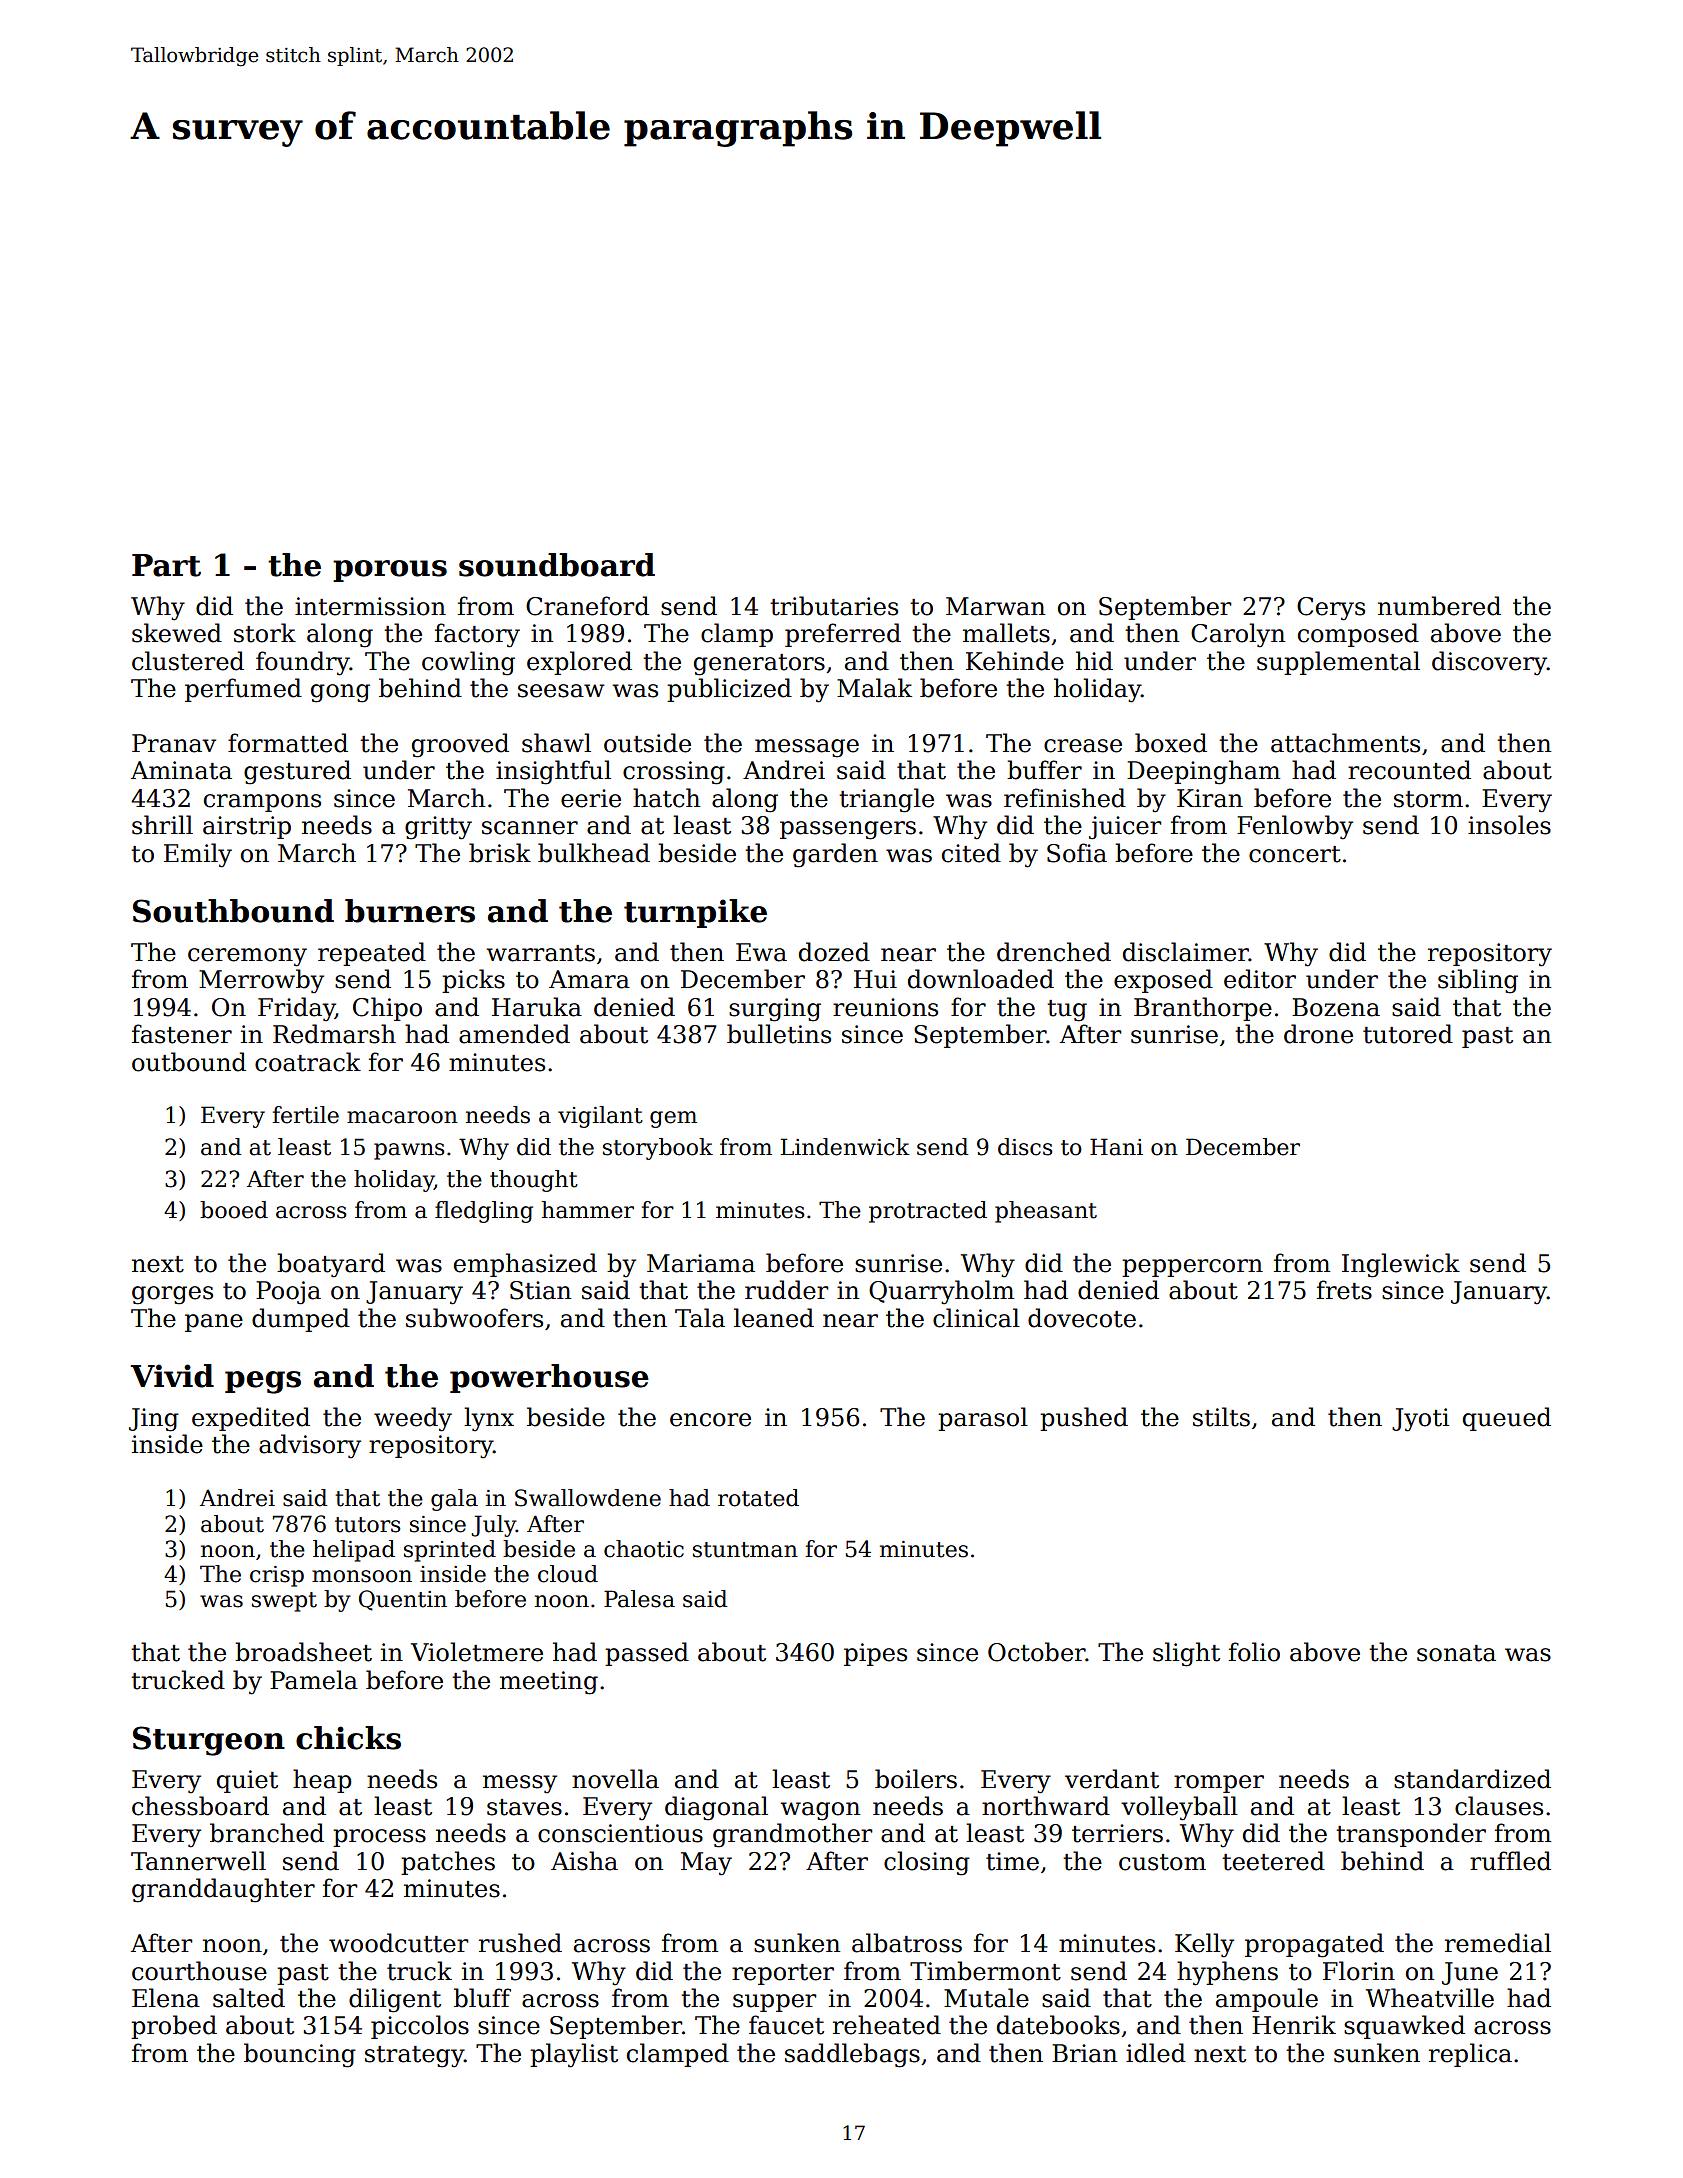 Image resolution: width=1683 pixels, height=2178 pixels. Describe the element at coordinates (1267, 2000) in the screenshot. I see `ampoule` at that location.
